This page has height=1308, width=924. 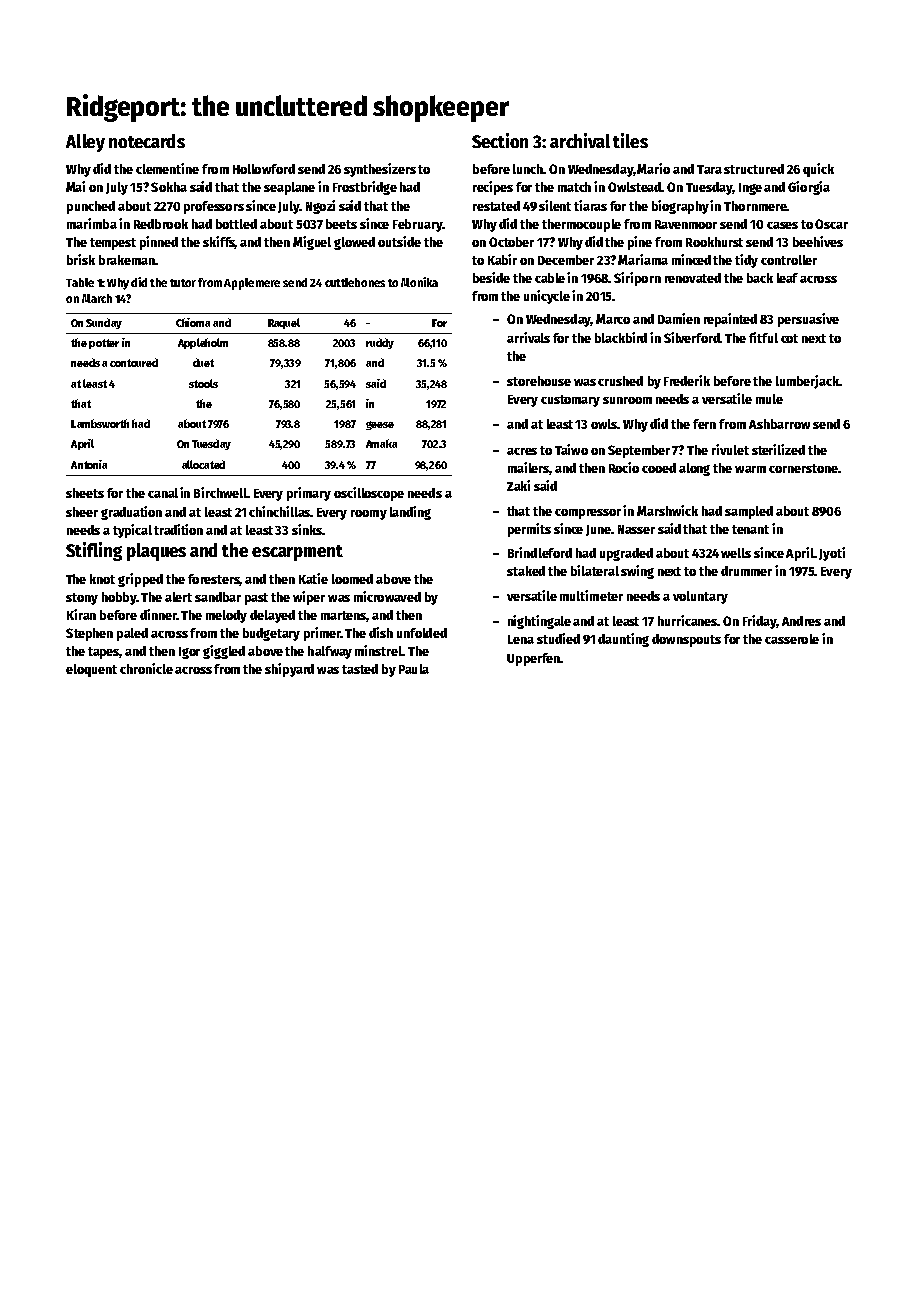 What do you see at coordinates (419, 282) in the page?
I see `Monika` at bounding box center [419, 282].
